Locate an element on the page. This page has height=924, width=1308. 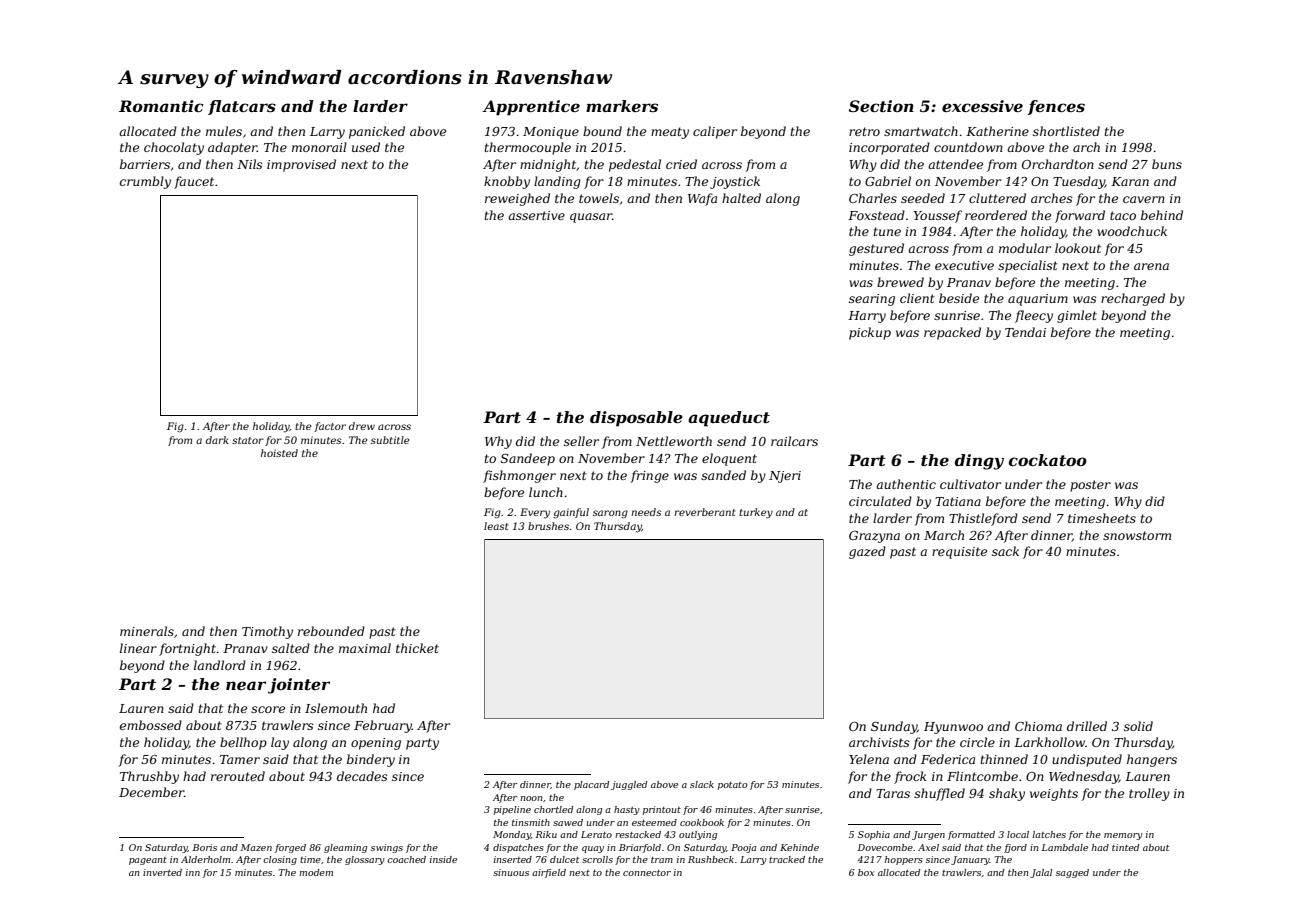
modem is located at coordinates (316, 872).
